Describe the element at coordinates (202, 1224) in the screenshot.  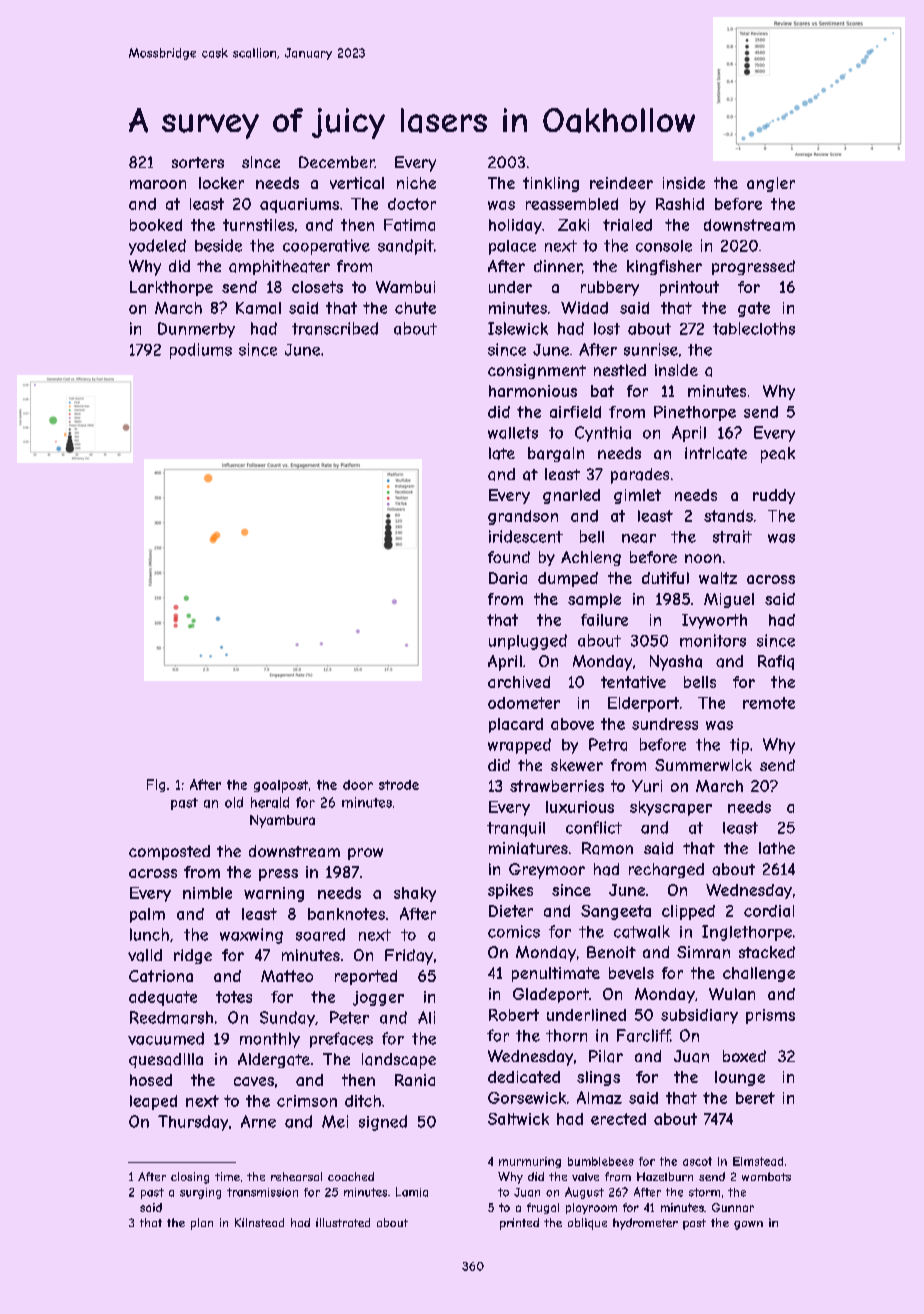
I see `plan` at that location.
